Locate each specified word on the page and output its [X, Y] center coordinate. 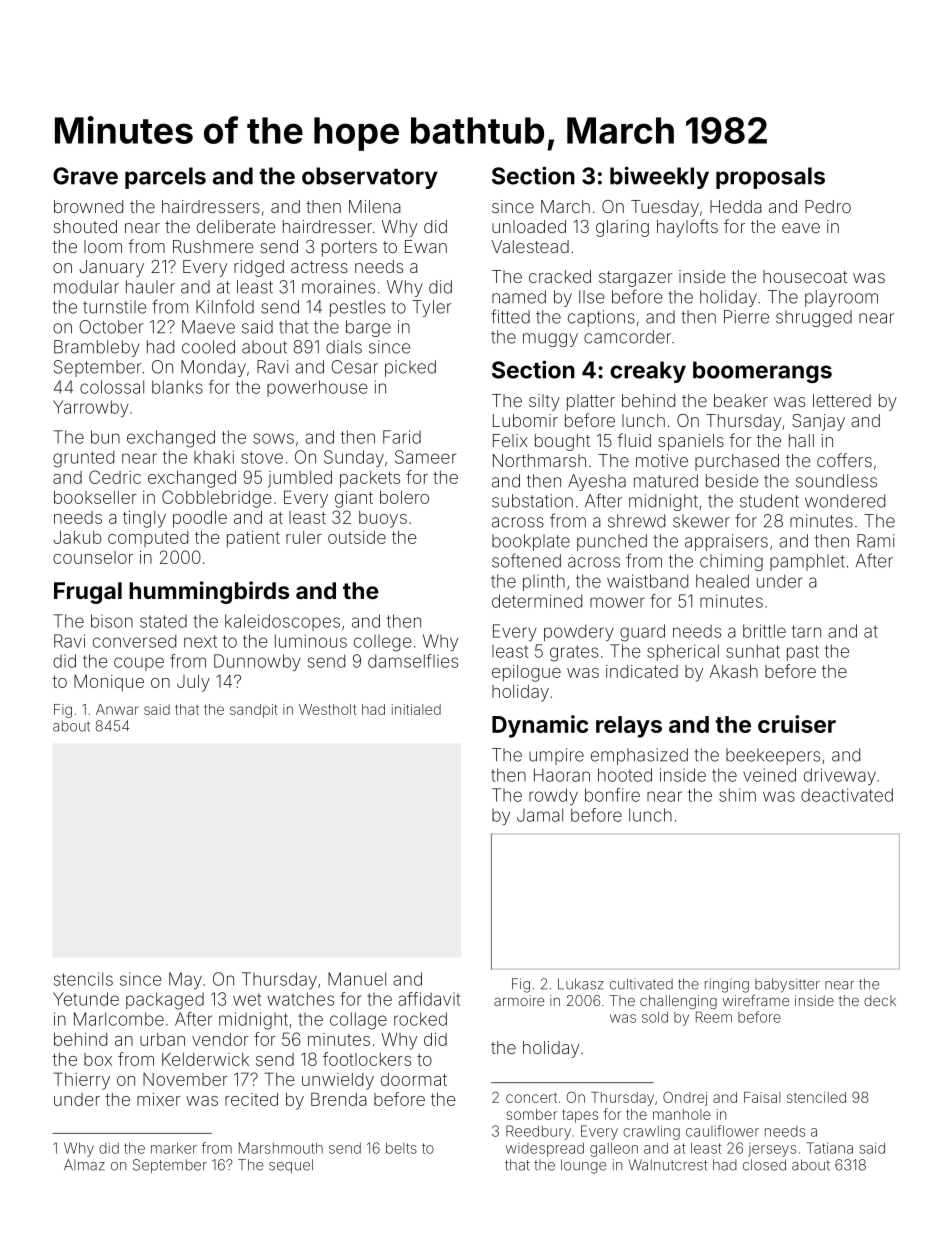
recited [251, 1099]
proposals [770, 178]
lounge [584, 1166]
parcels [165, 178]
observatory [370, 178]
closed [764, 1165]
